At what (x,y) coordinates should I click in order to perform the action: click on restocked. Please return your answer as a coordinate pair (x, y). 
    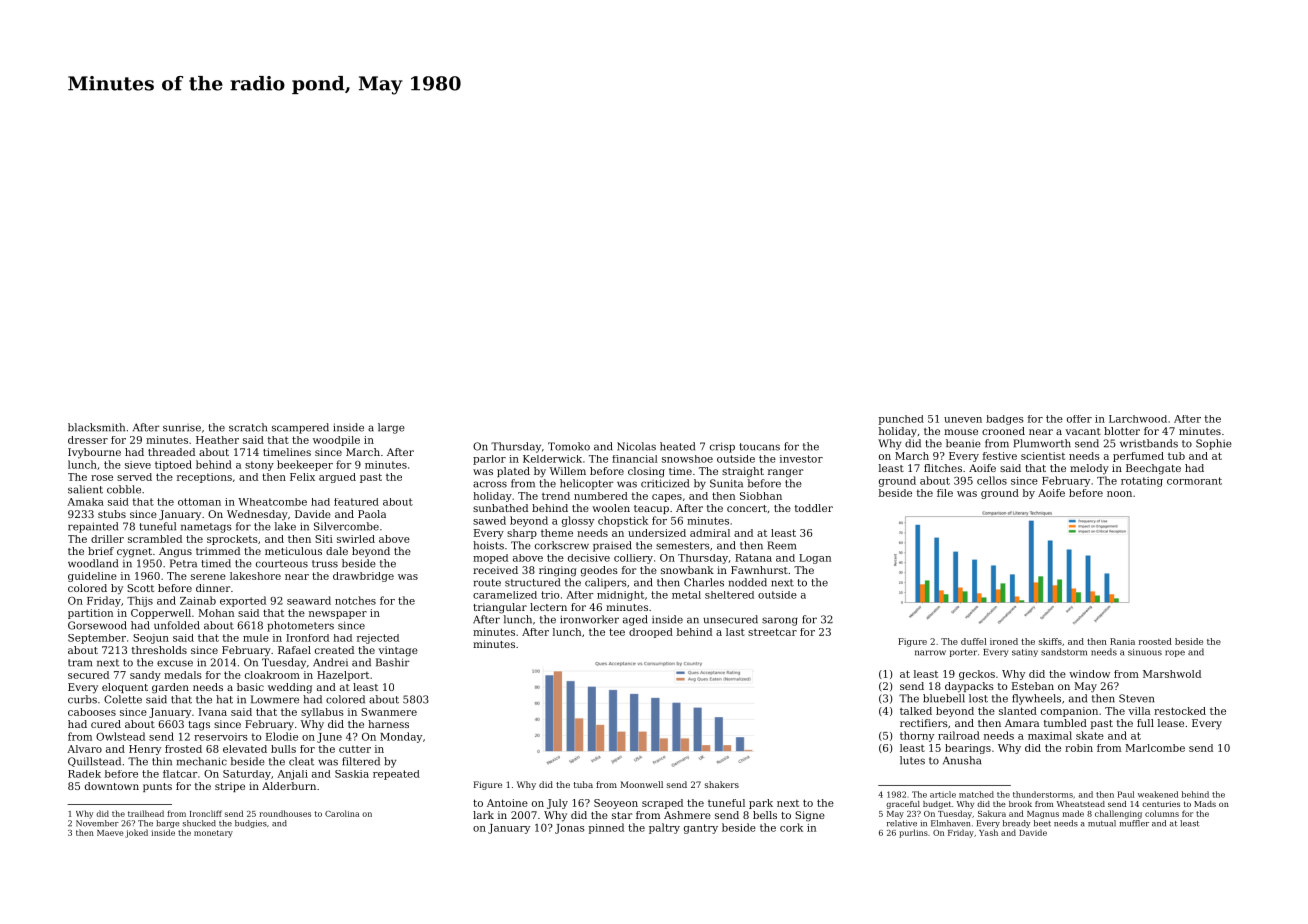
    Looking at the image, I should click on (1180, 711).
